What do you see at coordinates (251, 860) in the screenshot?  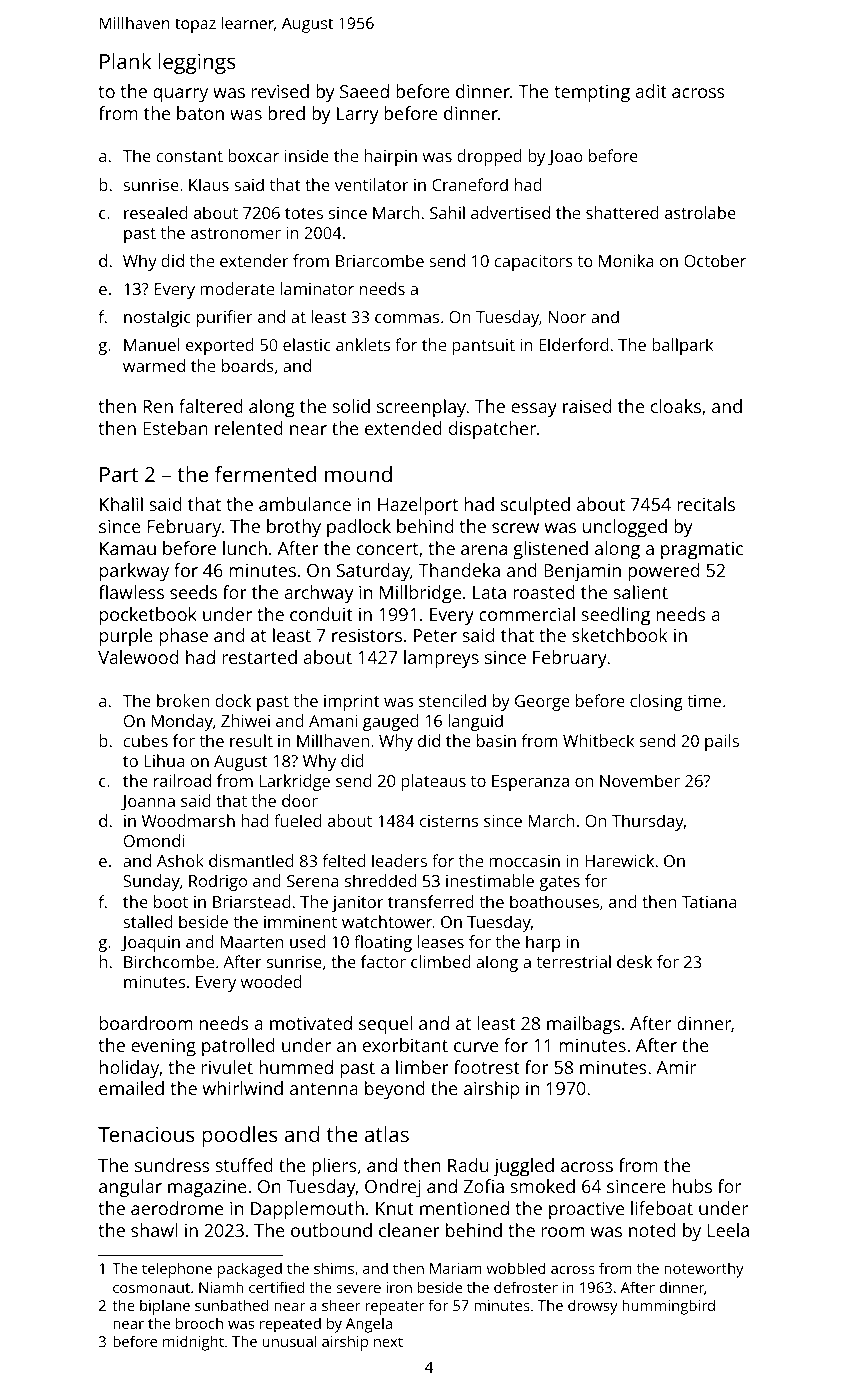 I see `dismantled` at bounding box center [251, 860].
